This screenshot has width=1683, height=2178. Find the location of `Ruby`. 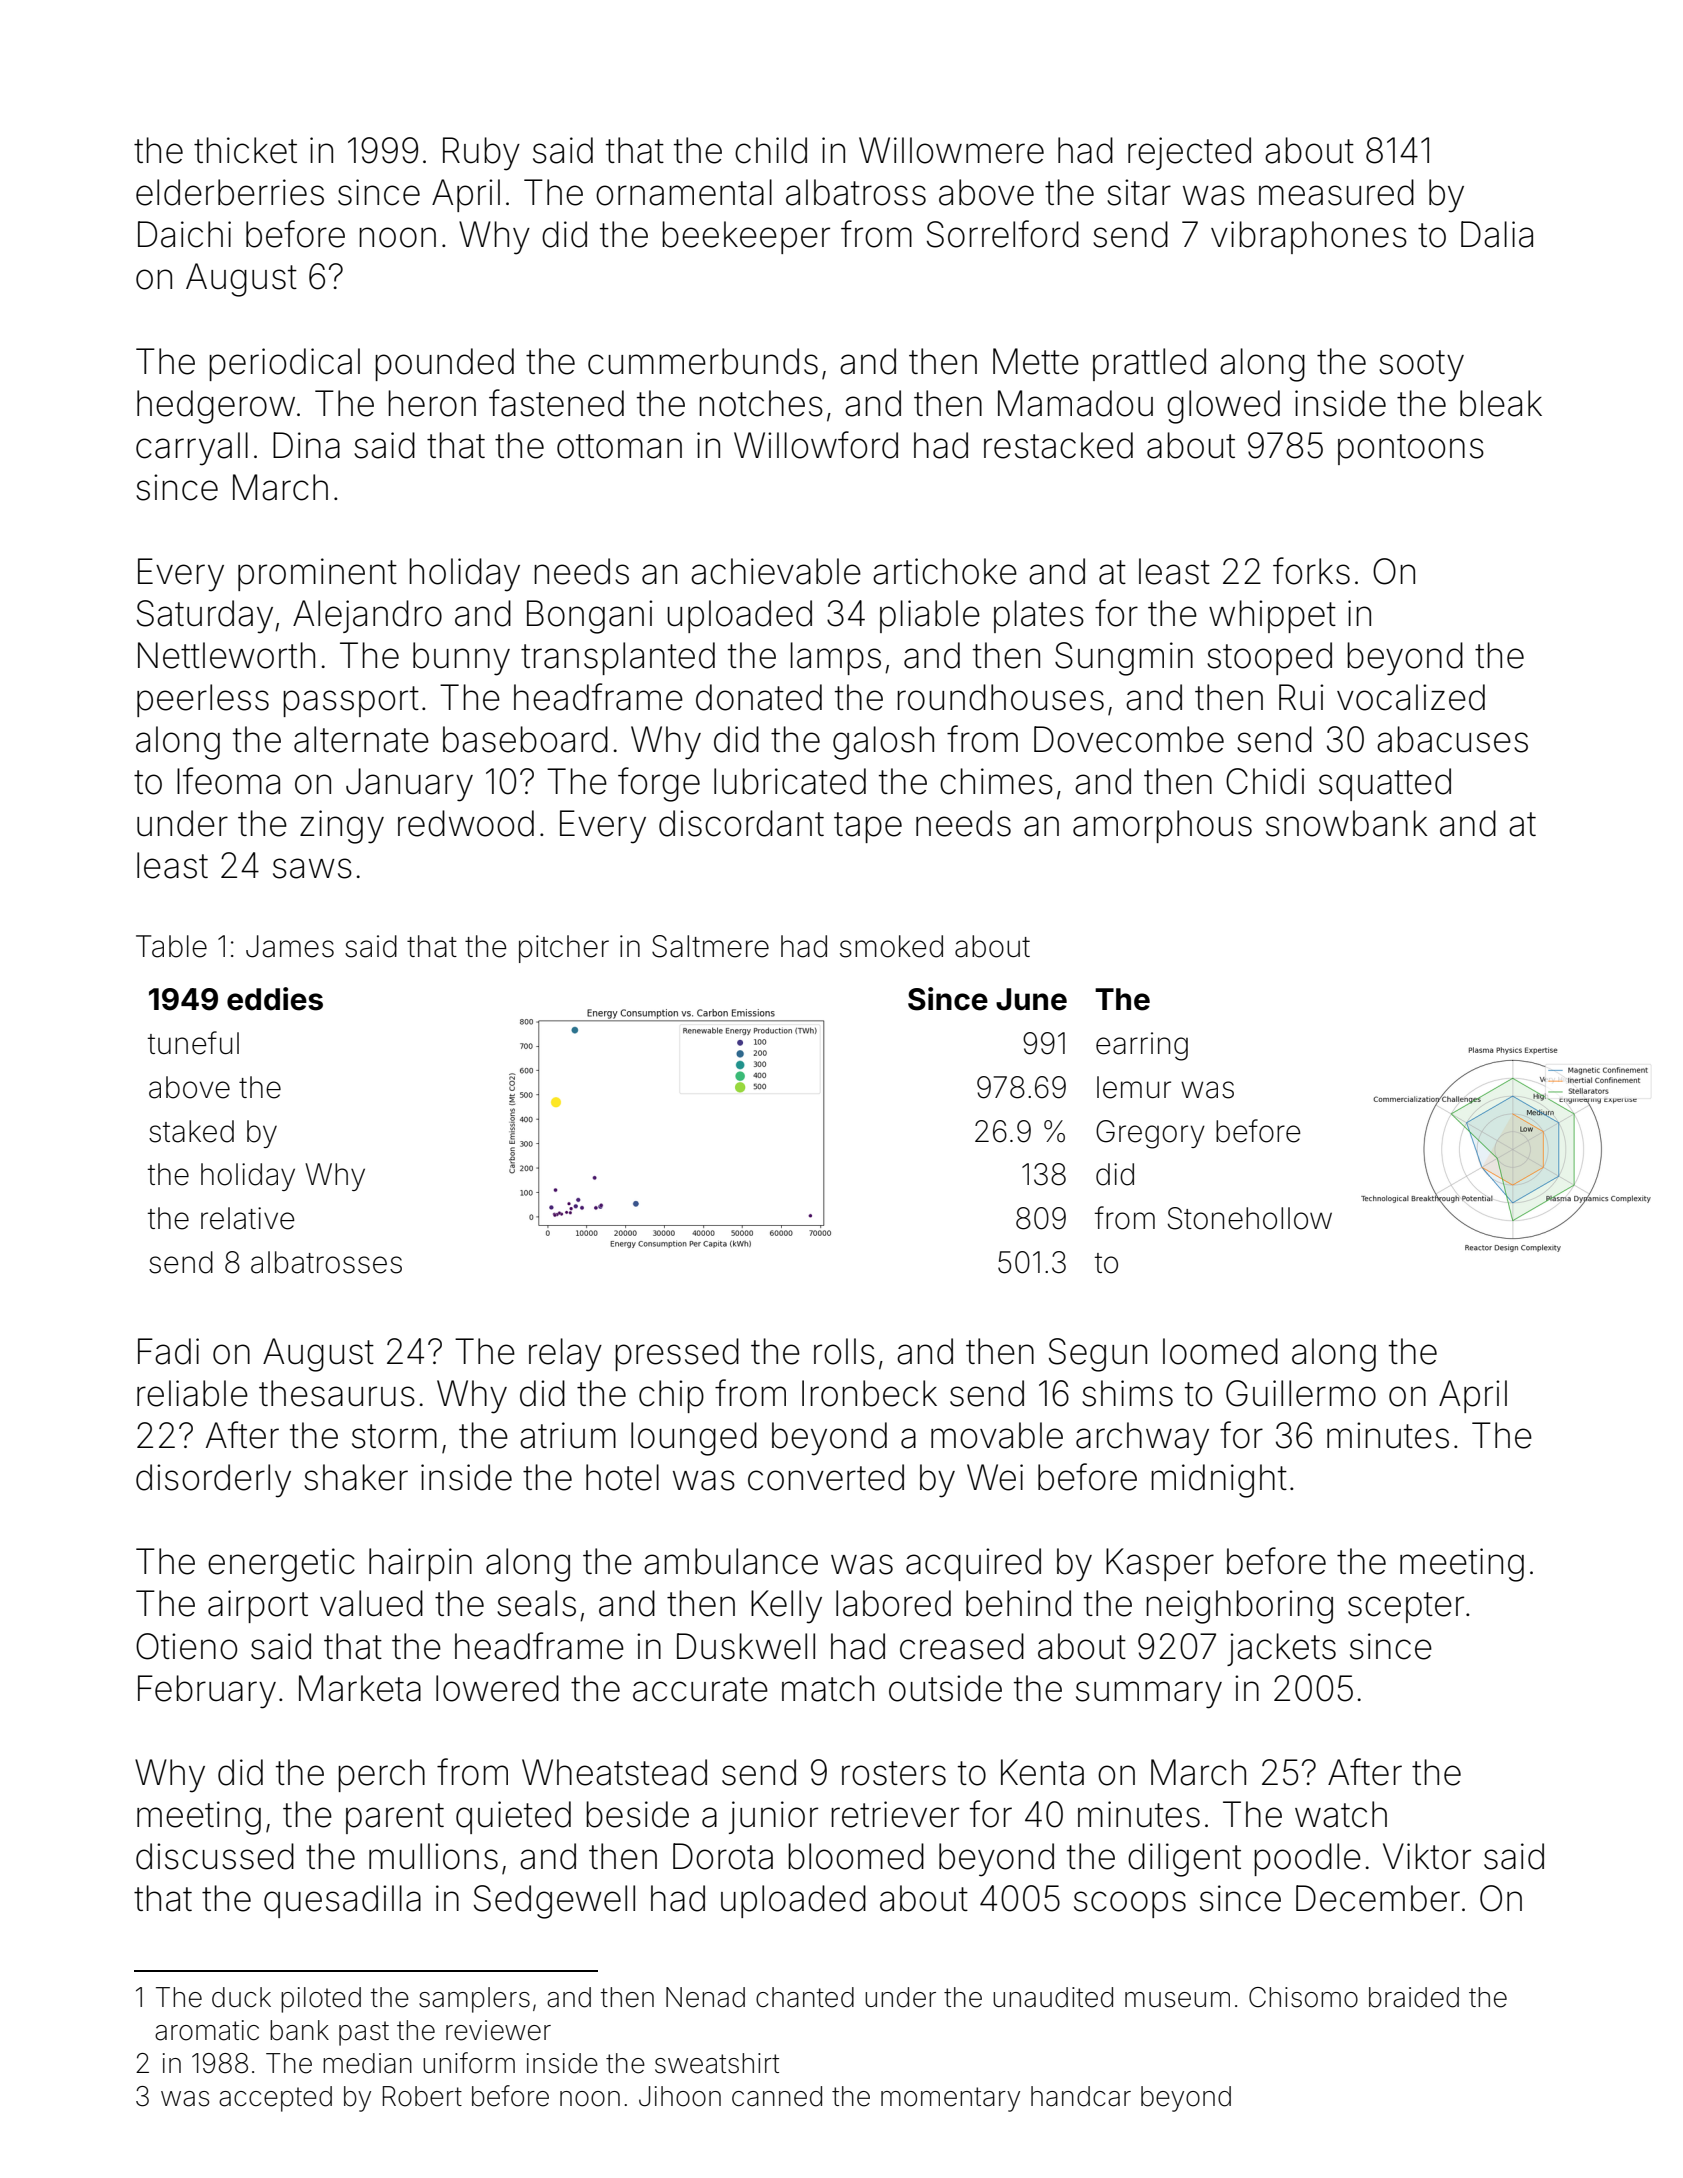

Ruby is located at coordinates (481, 154).
